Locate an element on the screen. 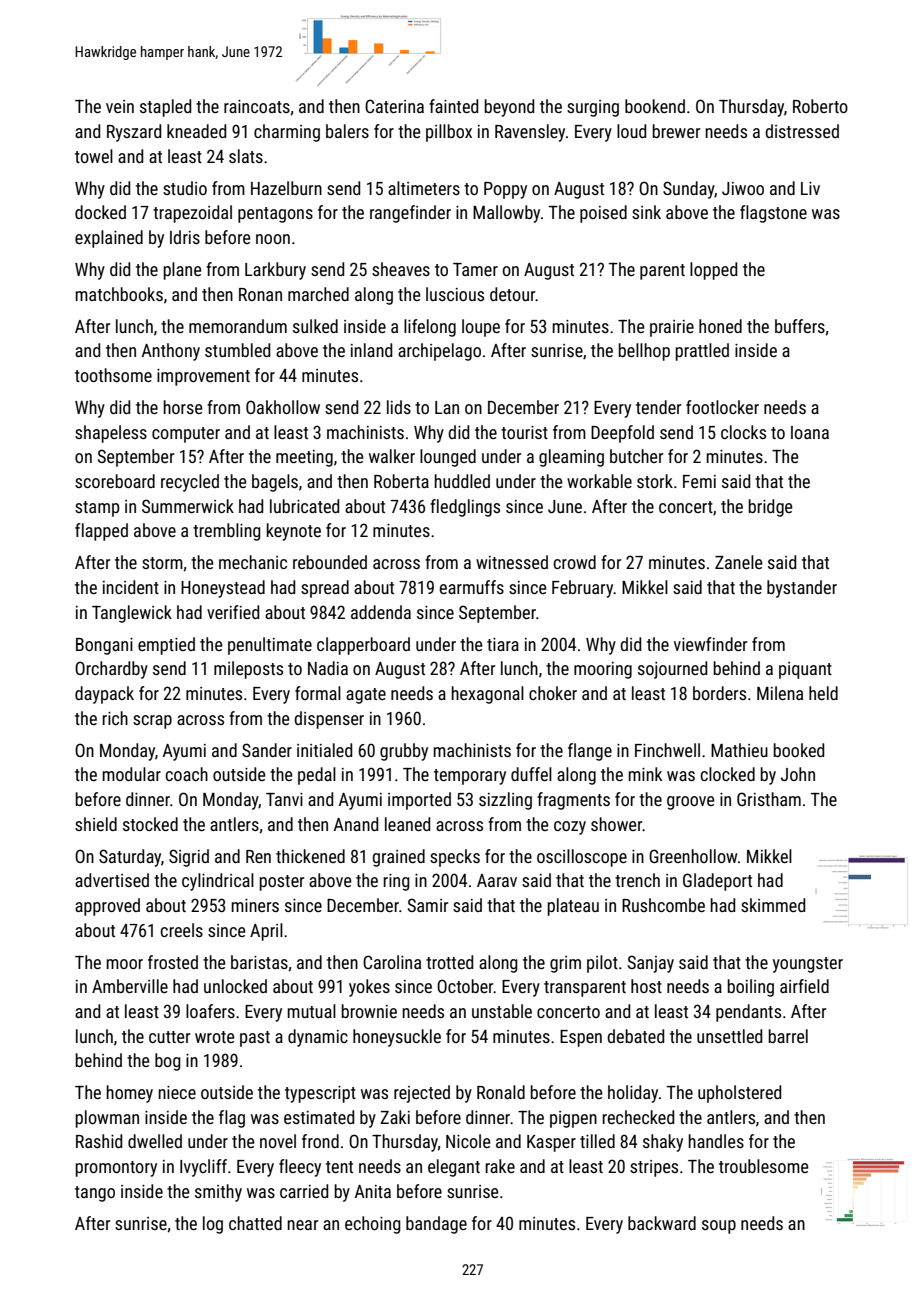  vein is located at coordinates (120, 106).
